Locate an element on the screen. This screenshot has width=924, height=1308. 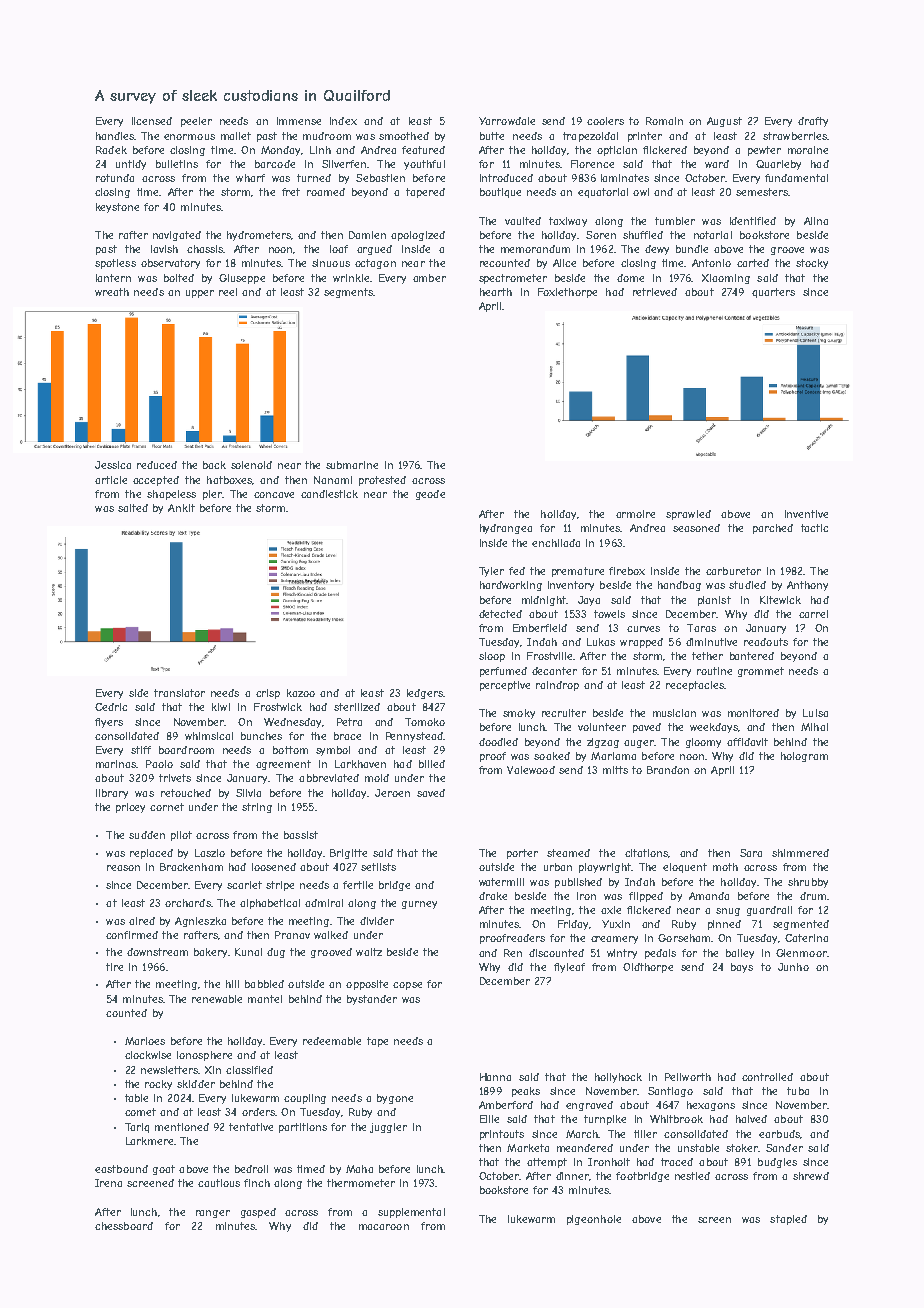
Romain is located at coordinates (664, 121).
